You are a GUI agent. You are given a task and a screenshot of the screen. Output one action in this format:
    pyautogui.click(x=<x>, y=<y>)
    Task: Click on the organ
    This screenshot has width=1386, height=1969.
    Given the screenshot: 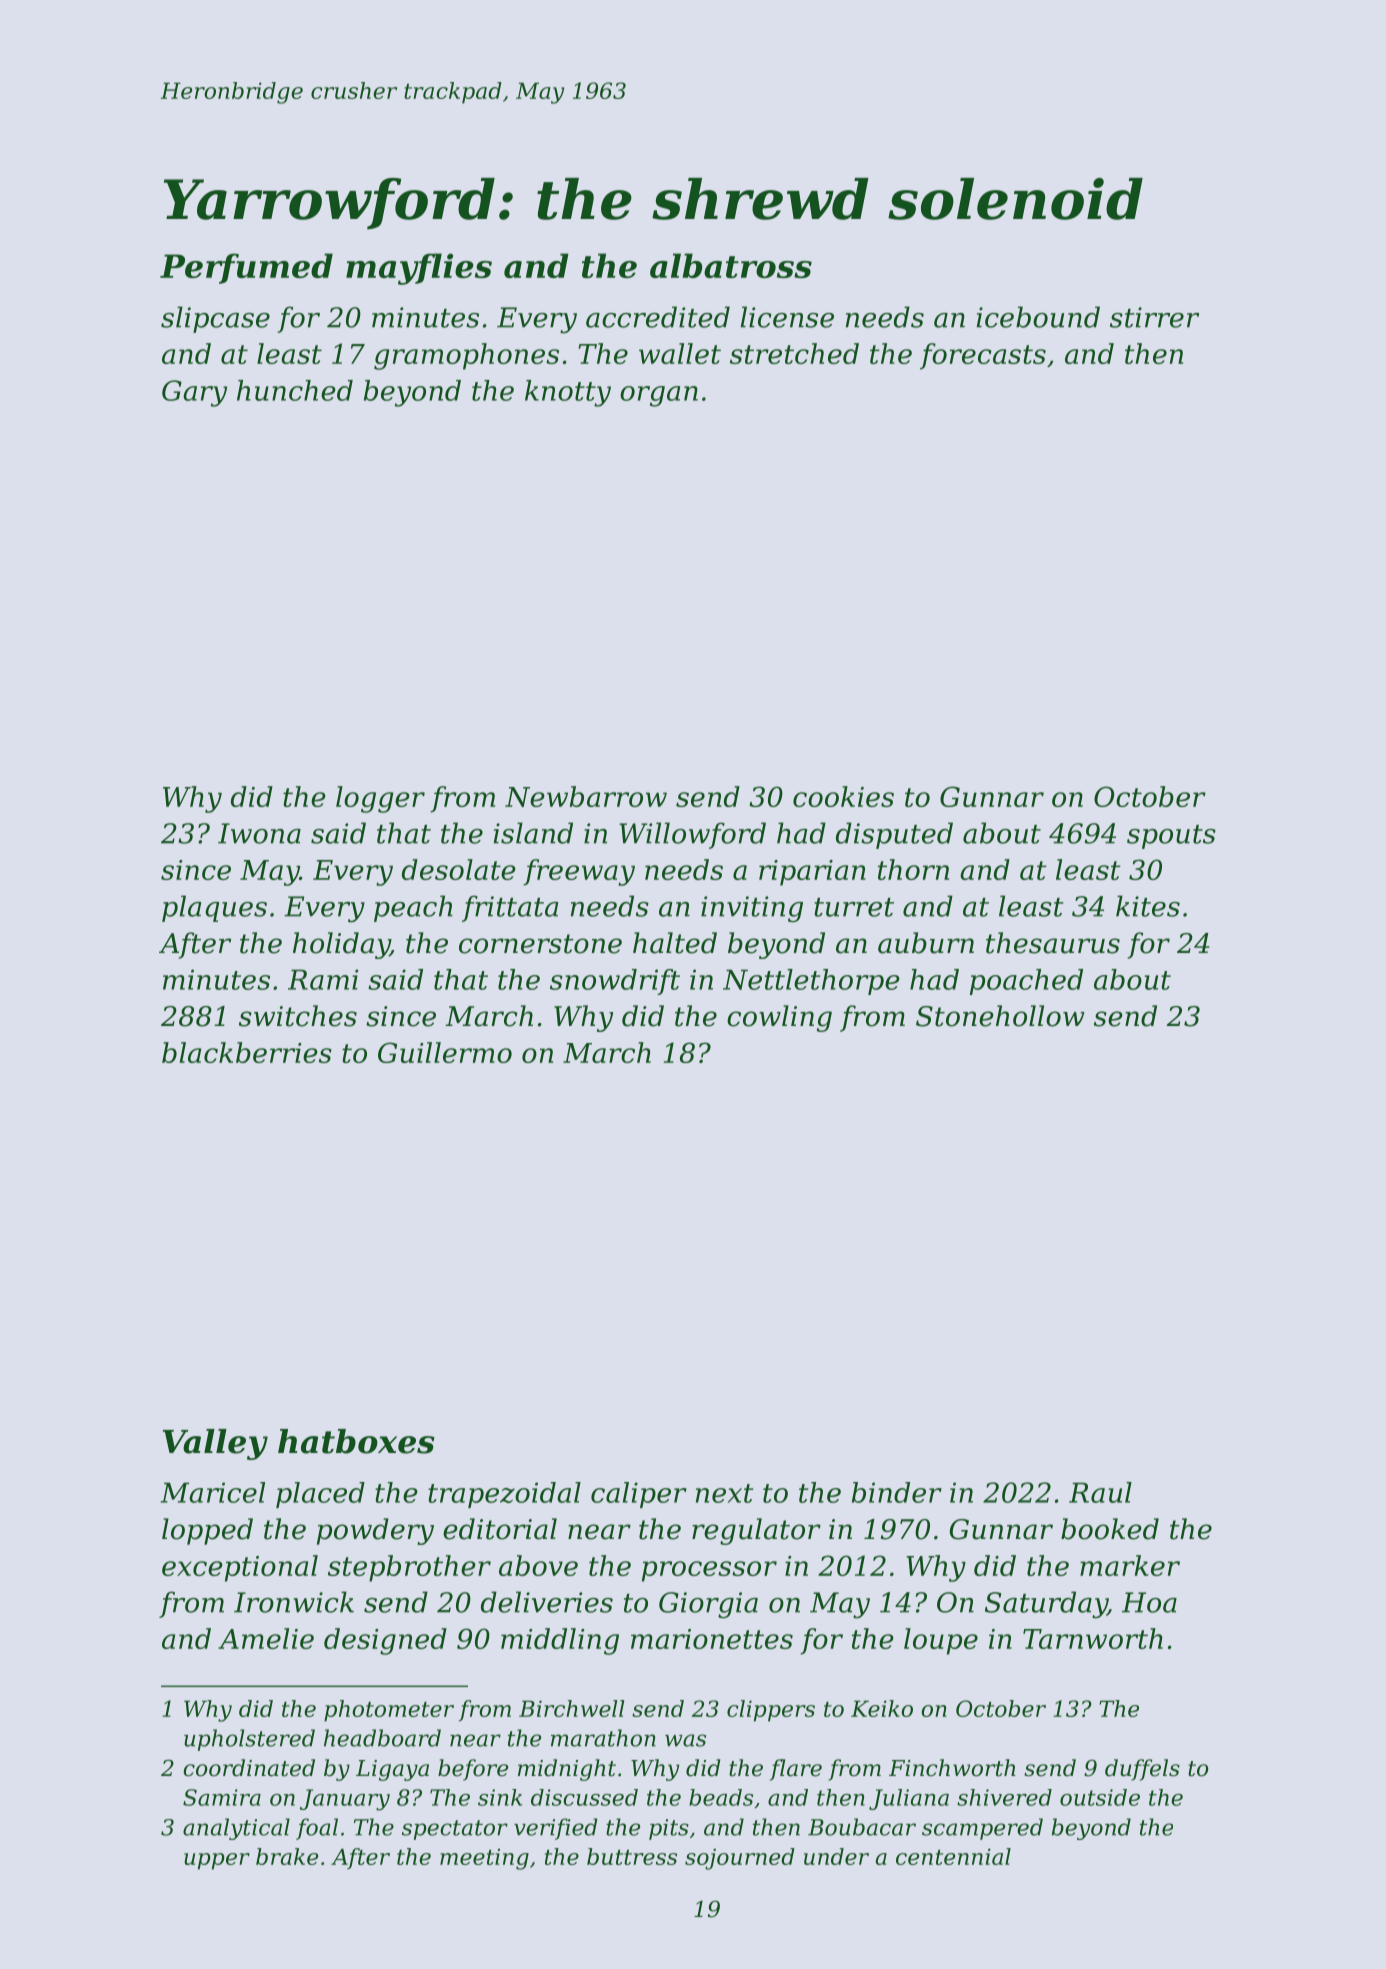 What is the action you would take?
    pyautogui.click(x=659, y=396)
